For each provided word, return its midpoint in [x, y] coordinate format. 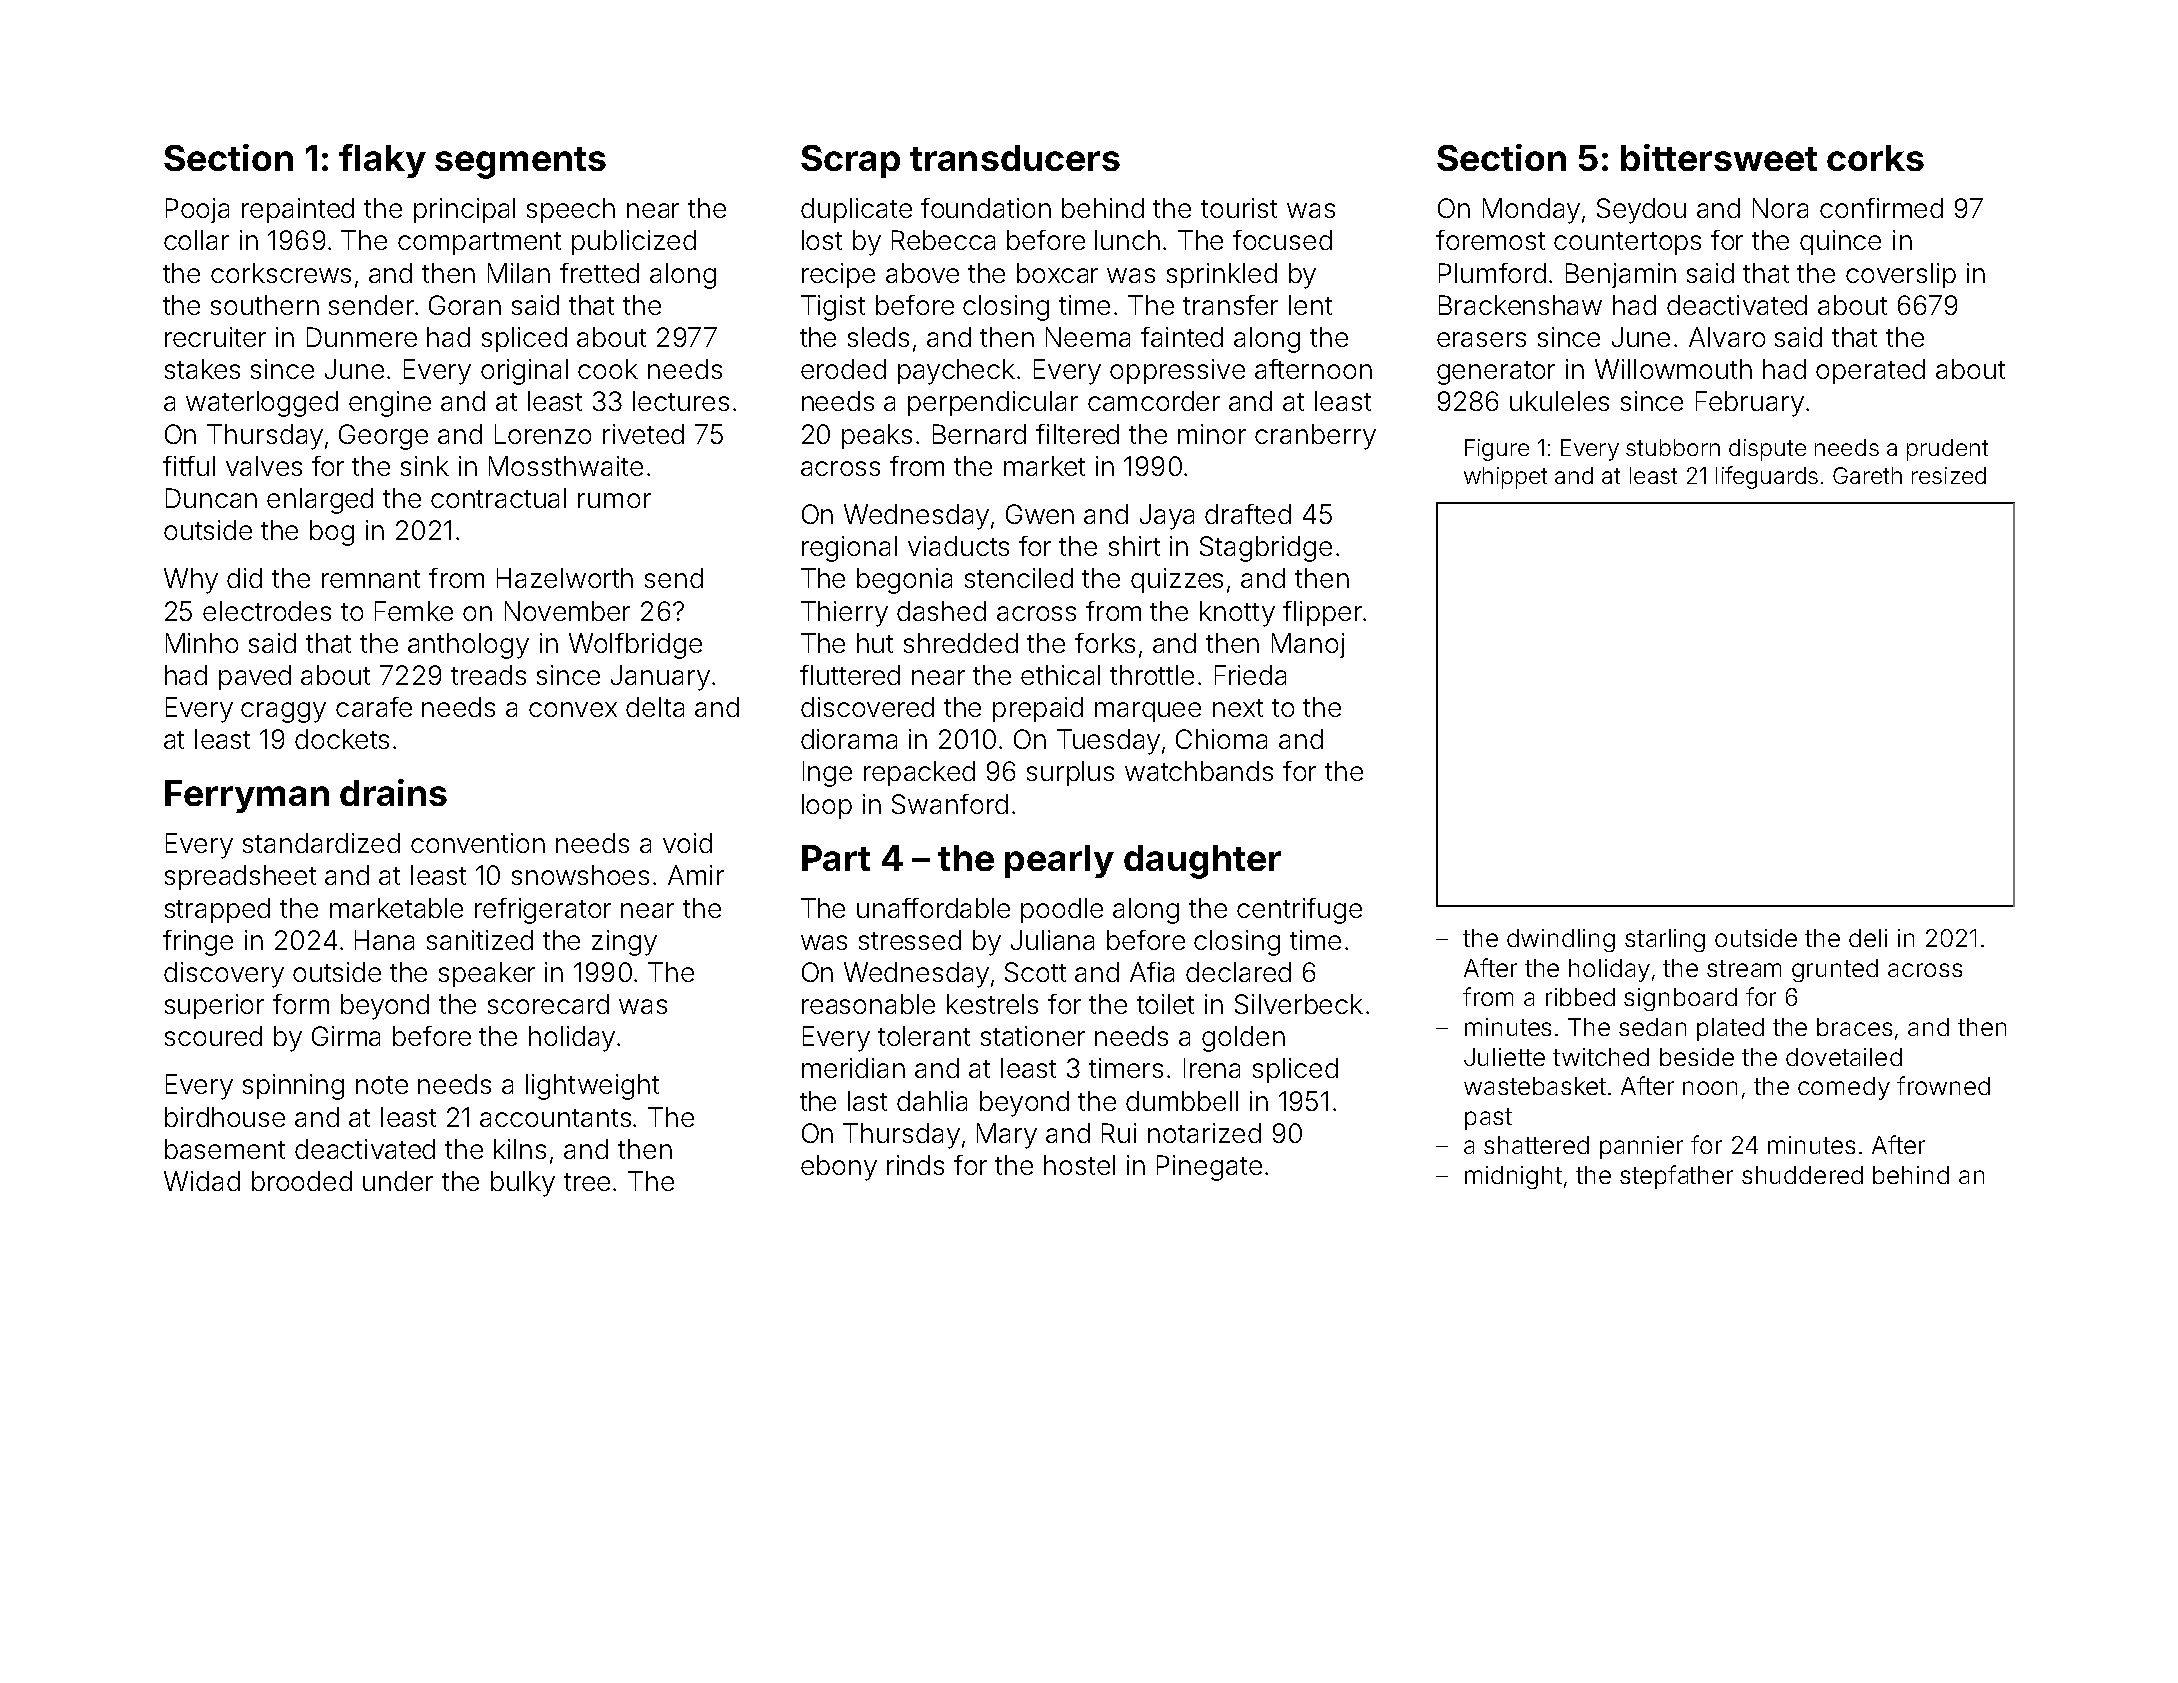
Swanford [950, 804]
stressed [910, 940]
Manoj [1308, 645]
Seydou [1641, 211]
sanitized [480, 940]
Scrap [850, 161]
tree [587, 1182]
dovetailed [1844, 1057]
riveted [643, 434]
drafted [1248, 514]
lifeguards [1767, 477]
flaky [382, 161]
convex [573, 709]
